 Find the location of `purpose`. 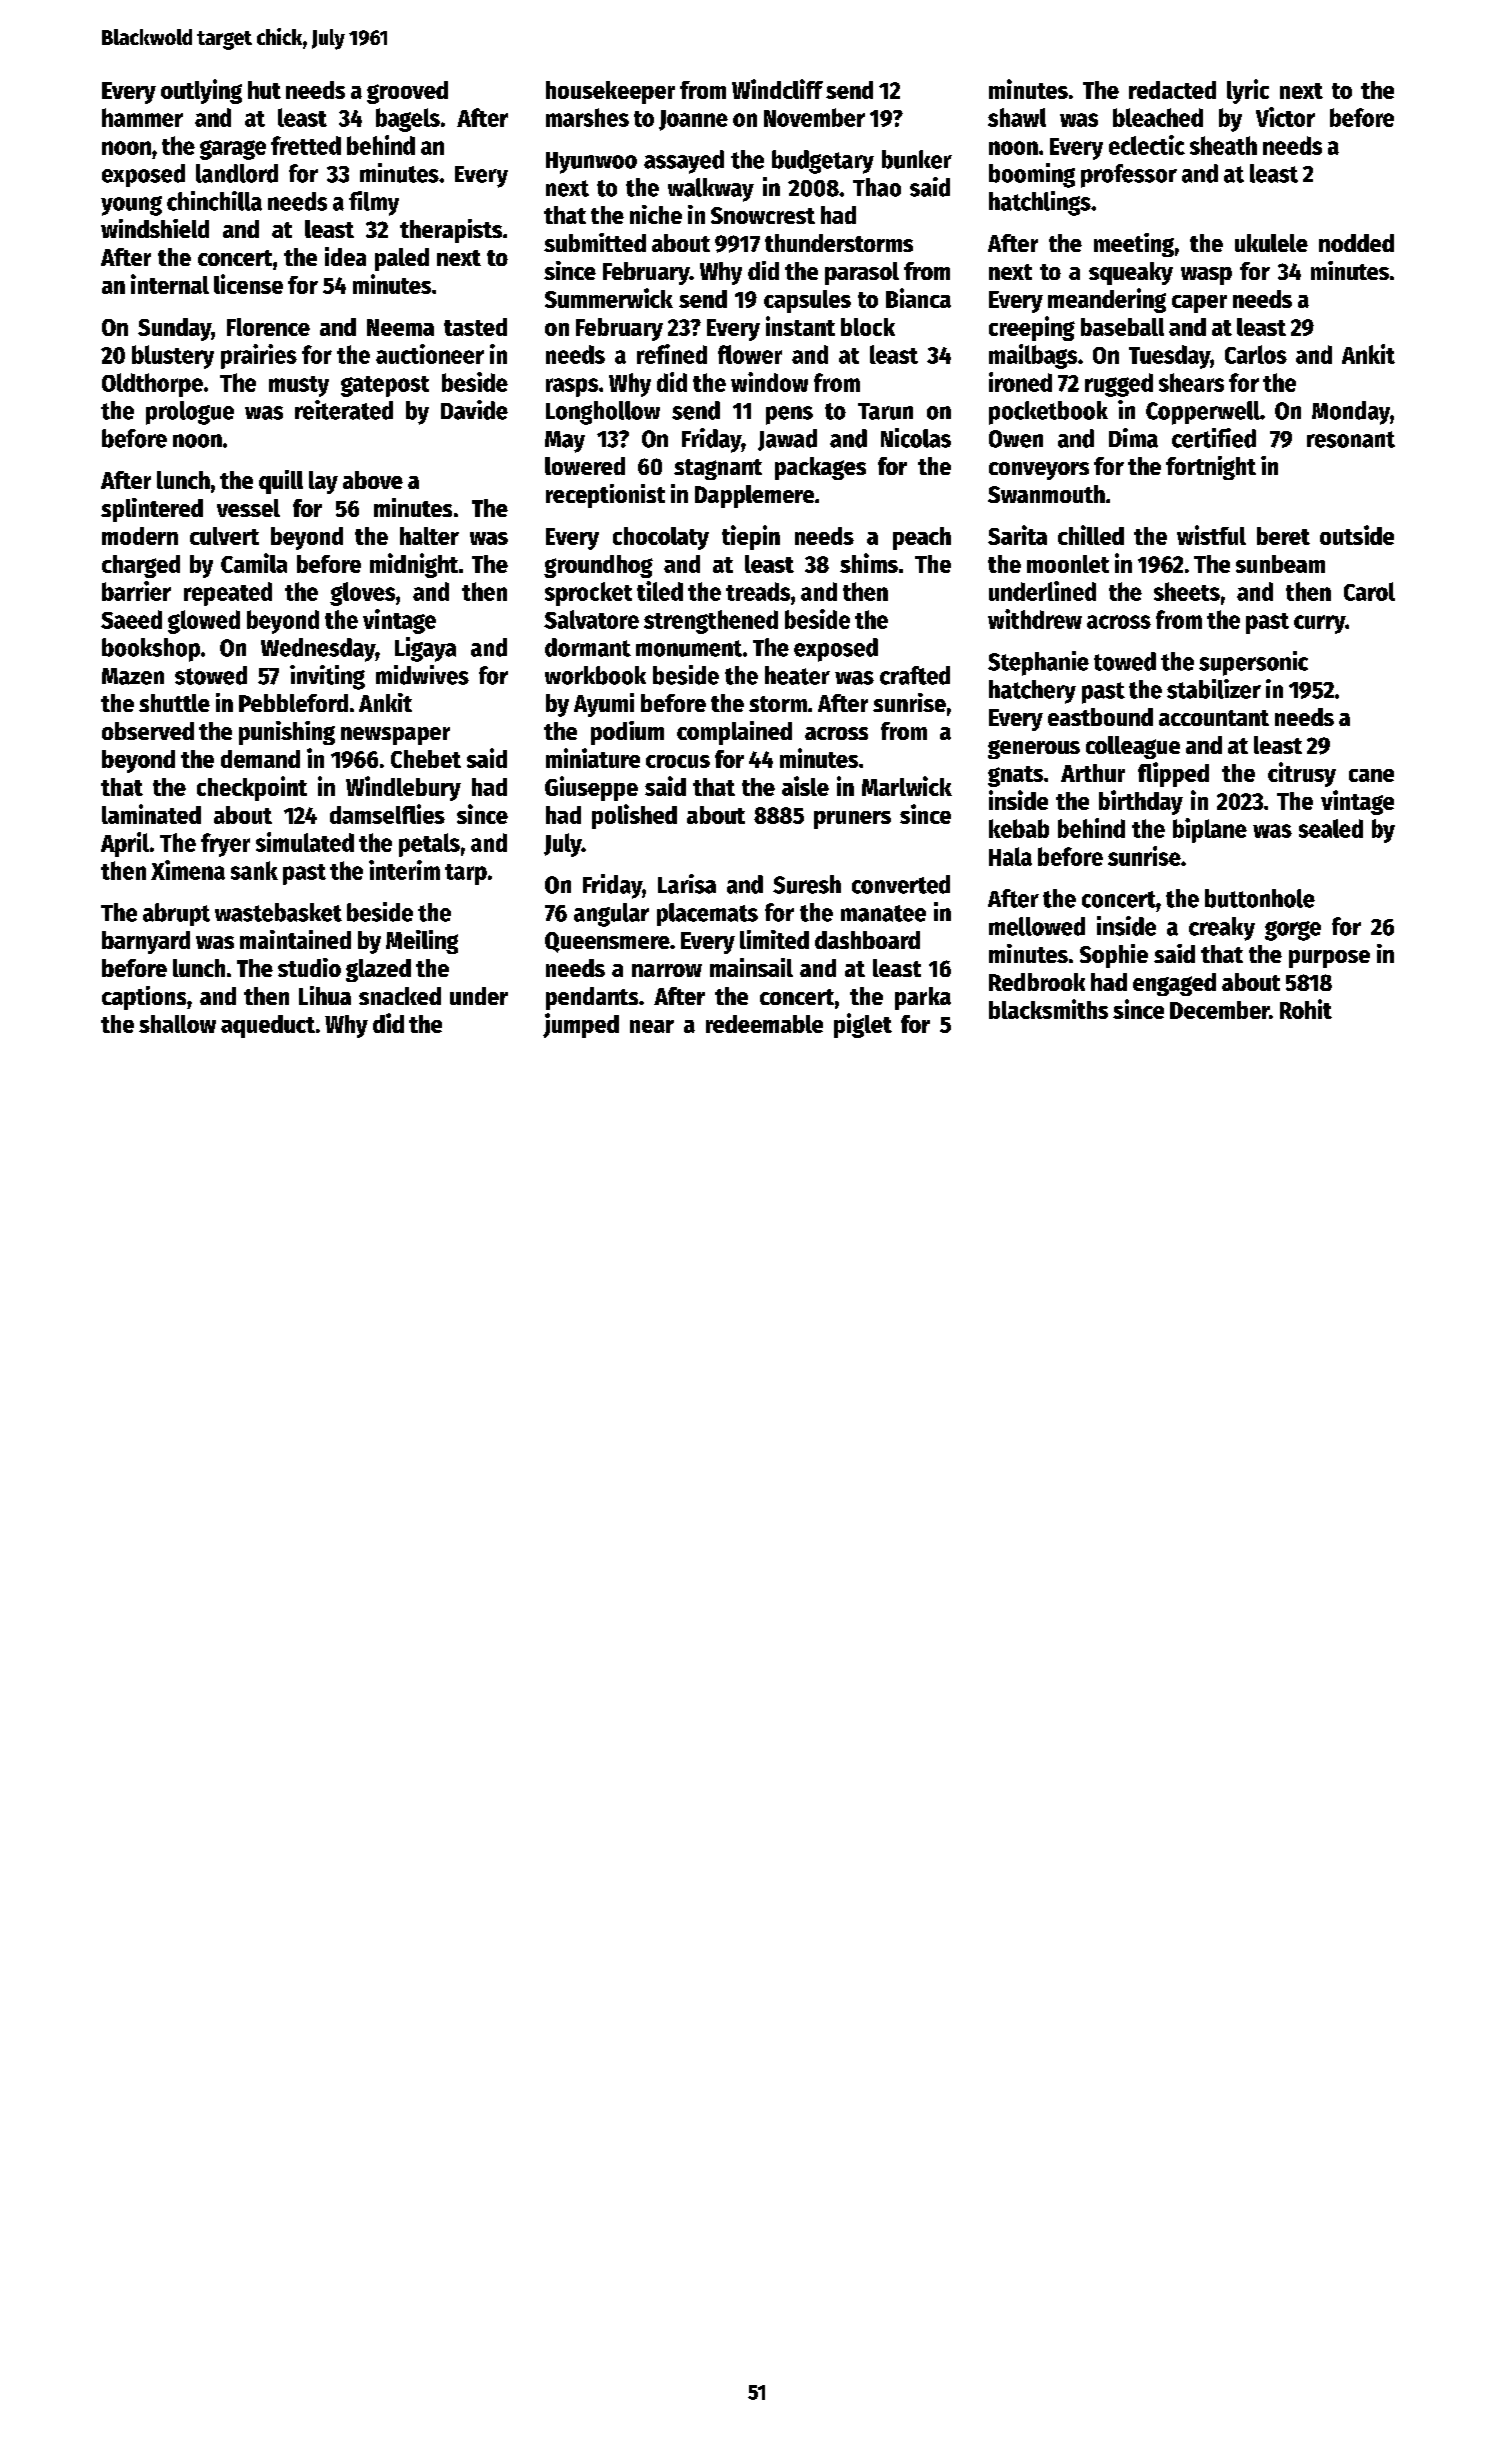

purpose is located at coordinates (1329, 959).
